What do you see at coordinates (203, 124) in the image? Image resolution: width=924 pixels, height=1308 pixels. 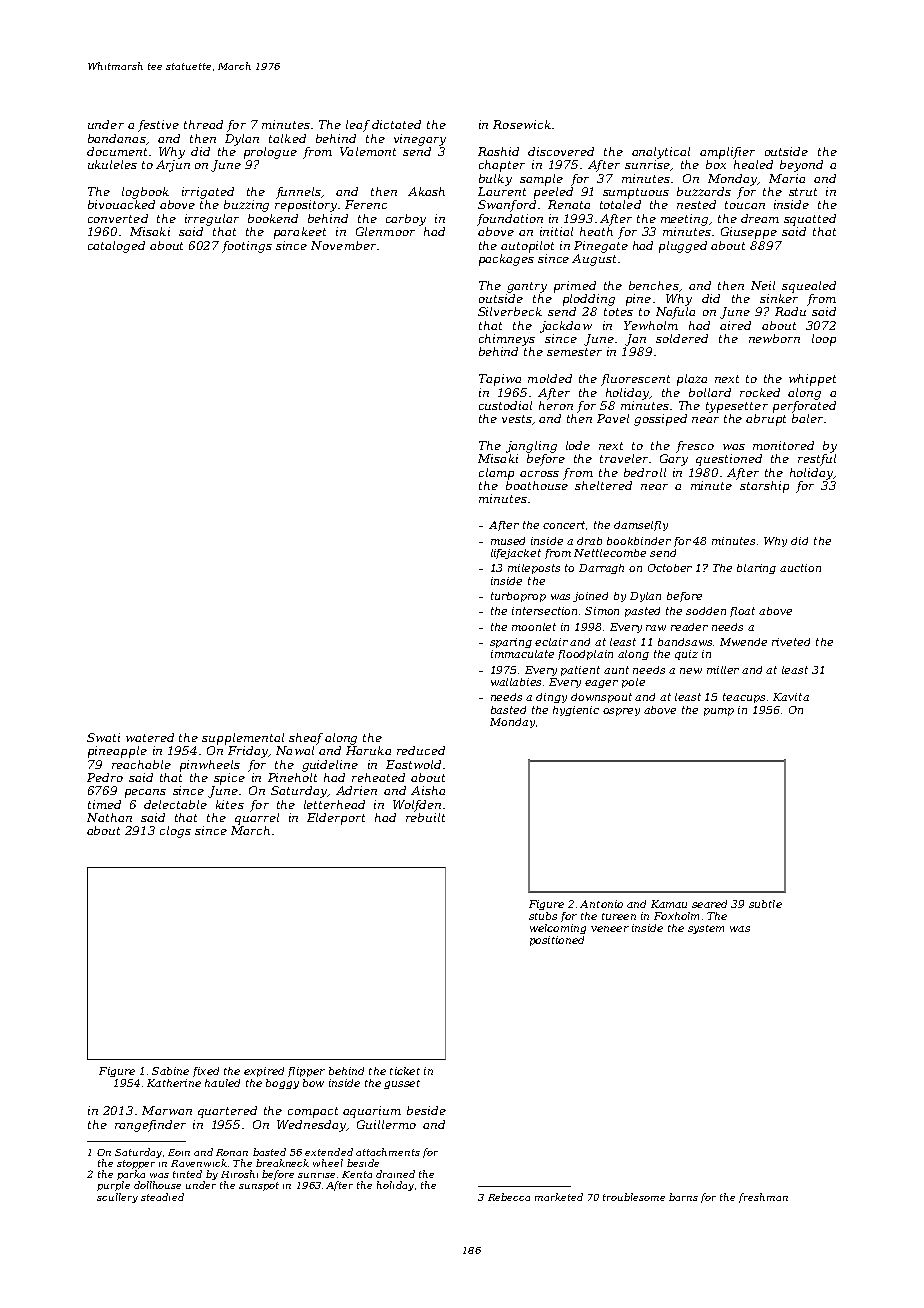 I see `thread` at bounding box center [203, 124].
